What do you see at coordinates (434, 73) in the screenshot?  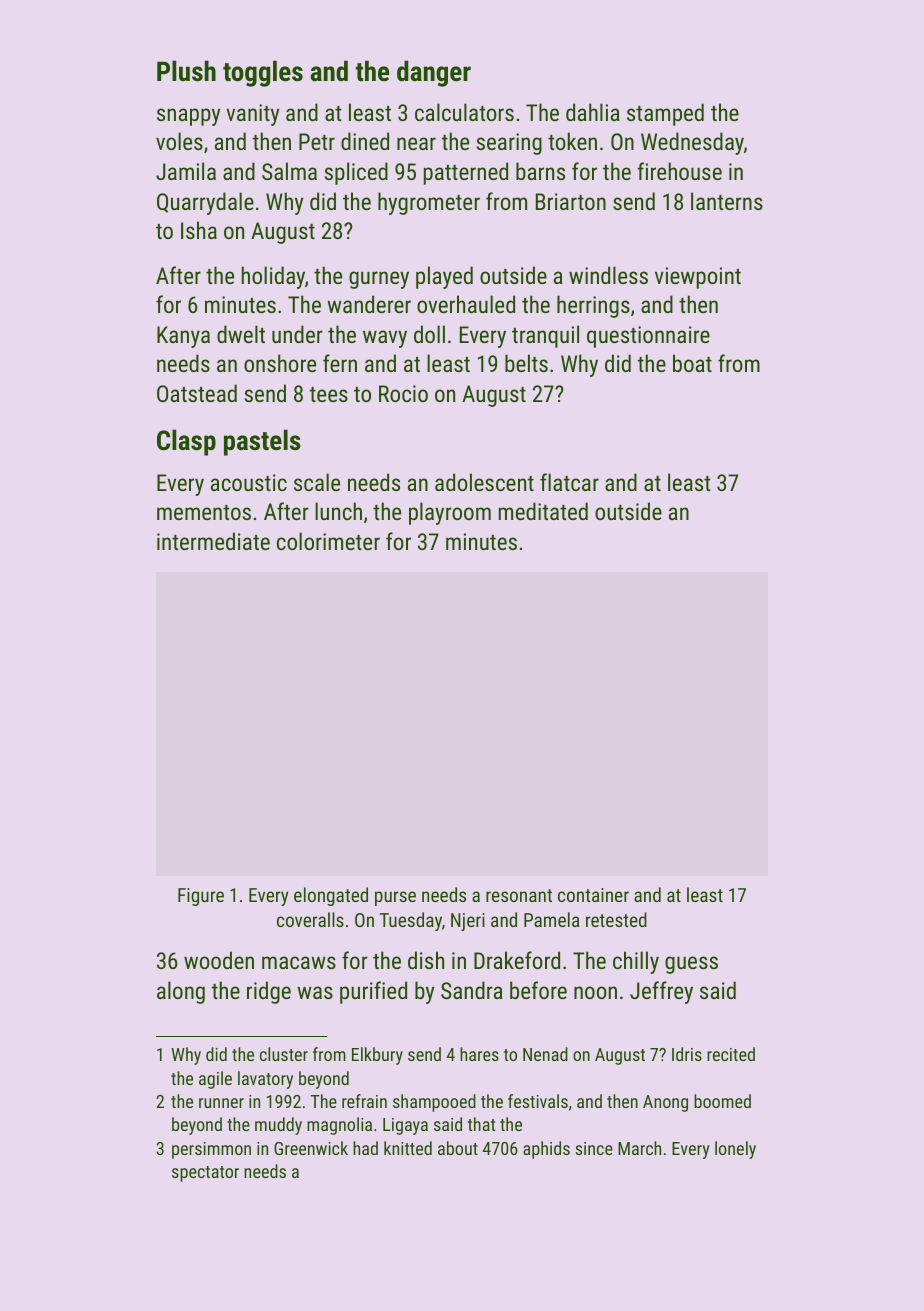 I see `danger` at bounding box center [434, 73].
